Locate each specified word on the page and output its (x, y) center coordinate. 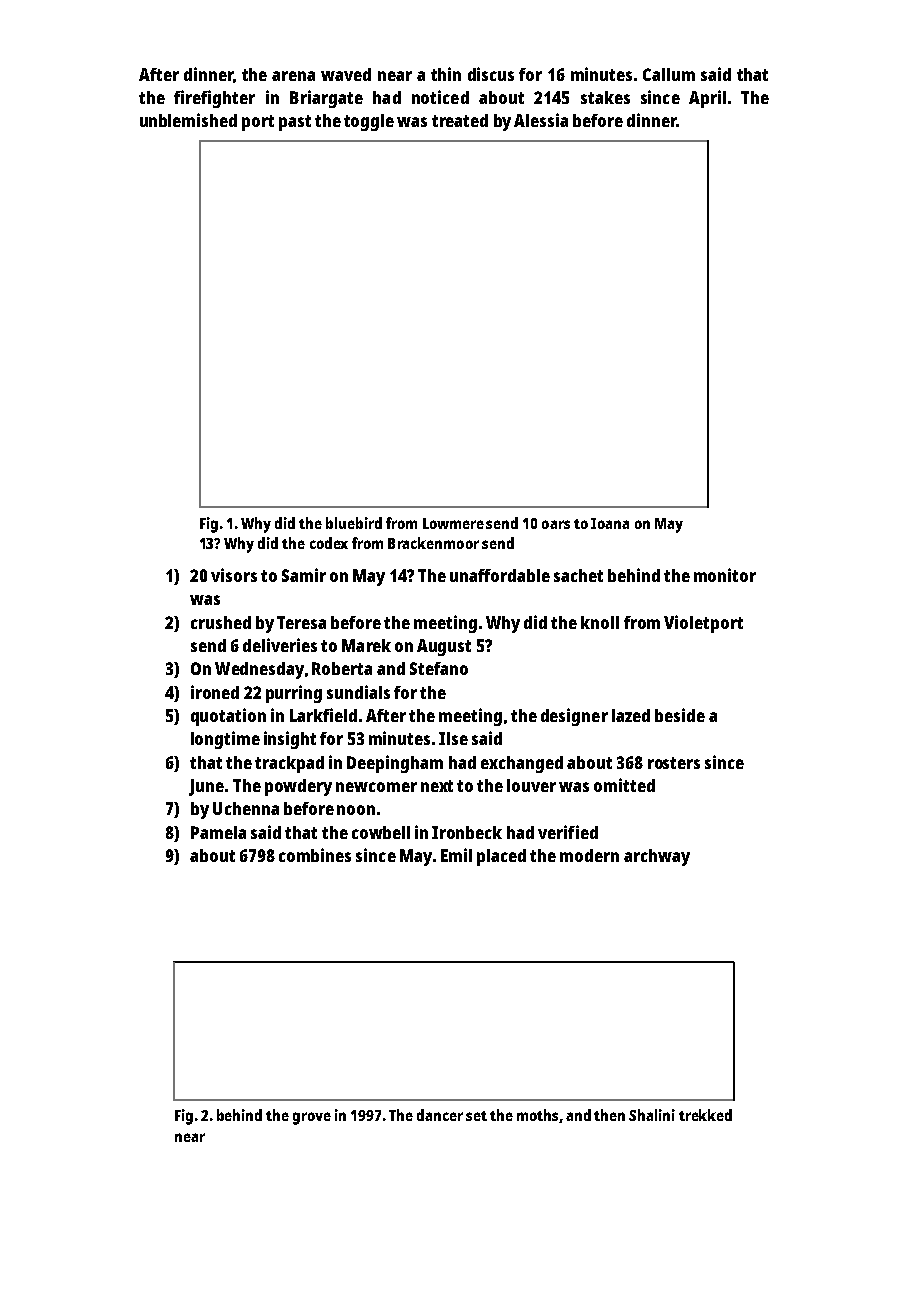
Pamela (218, 832)
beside (680, 715)
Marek (366, 645)
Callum (669, 74)
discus (491, 74)
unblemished (188, 120)
